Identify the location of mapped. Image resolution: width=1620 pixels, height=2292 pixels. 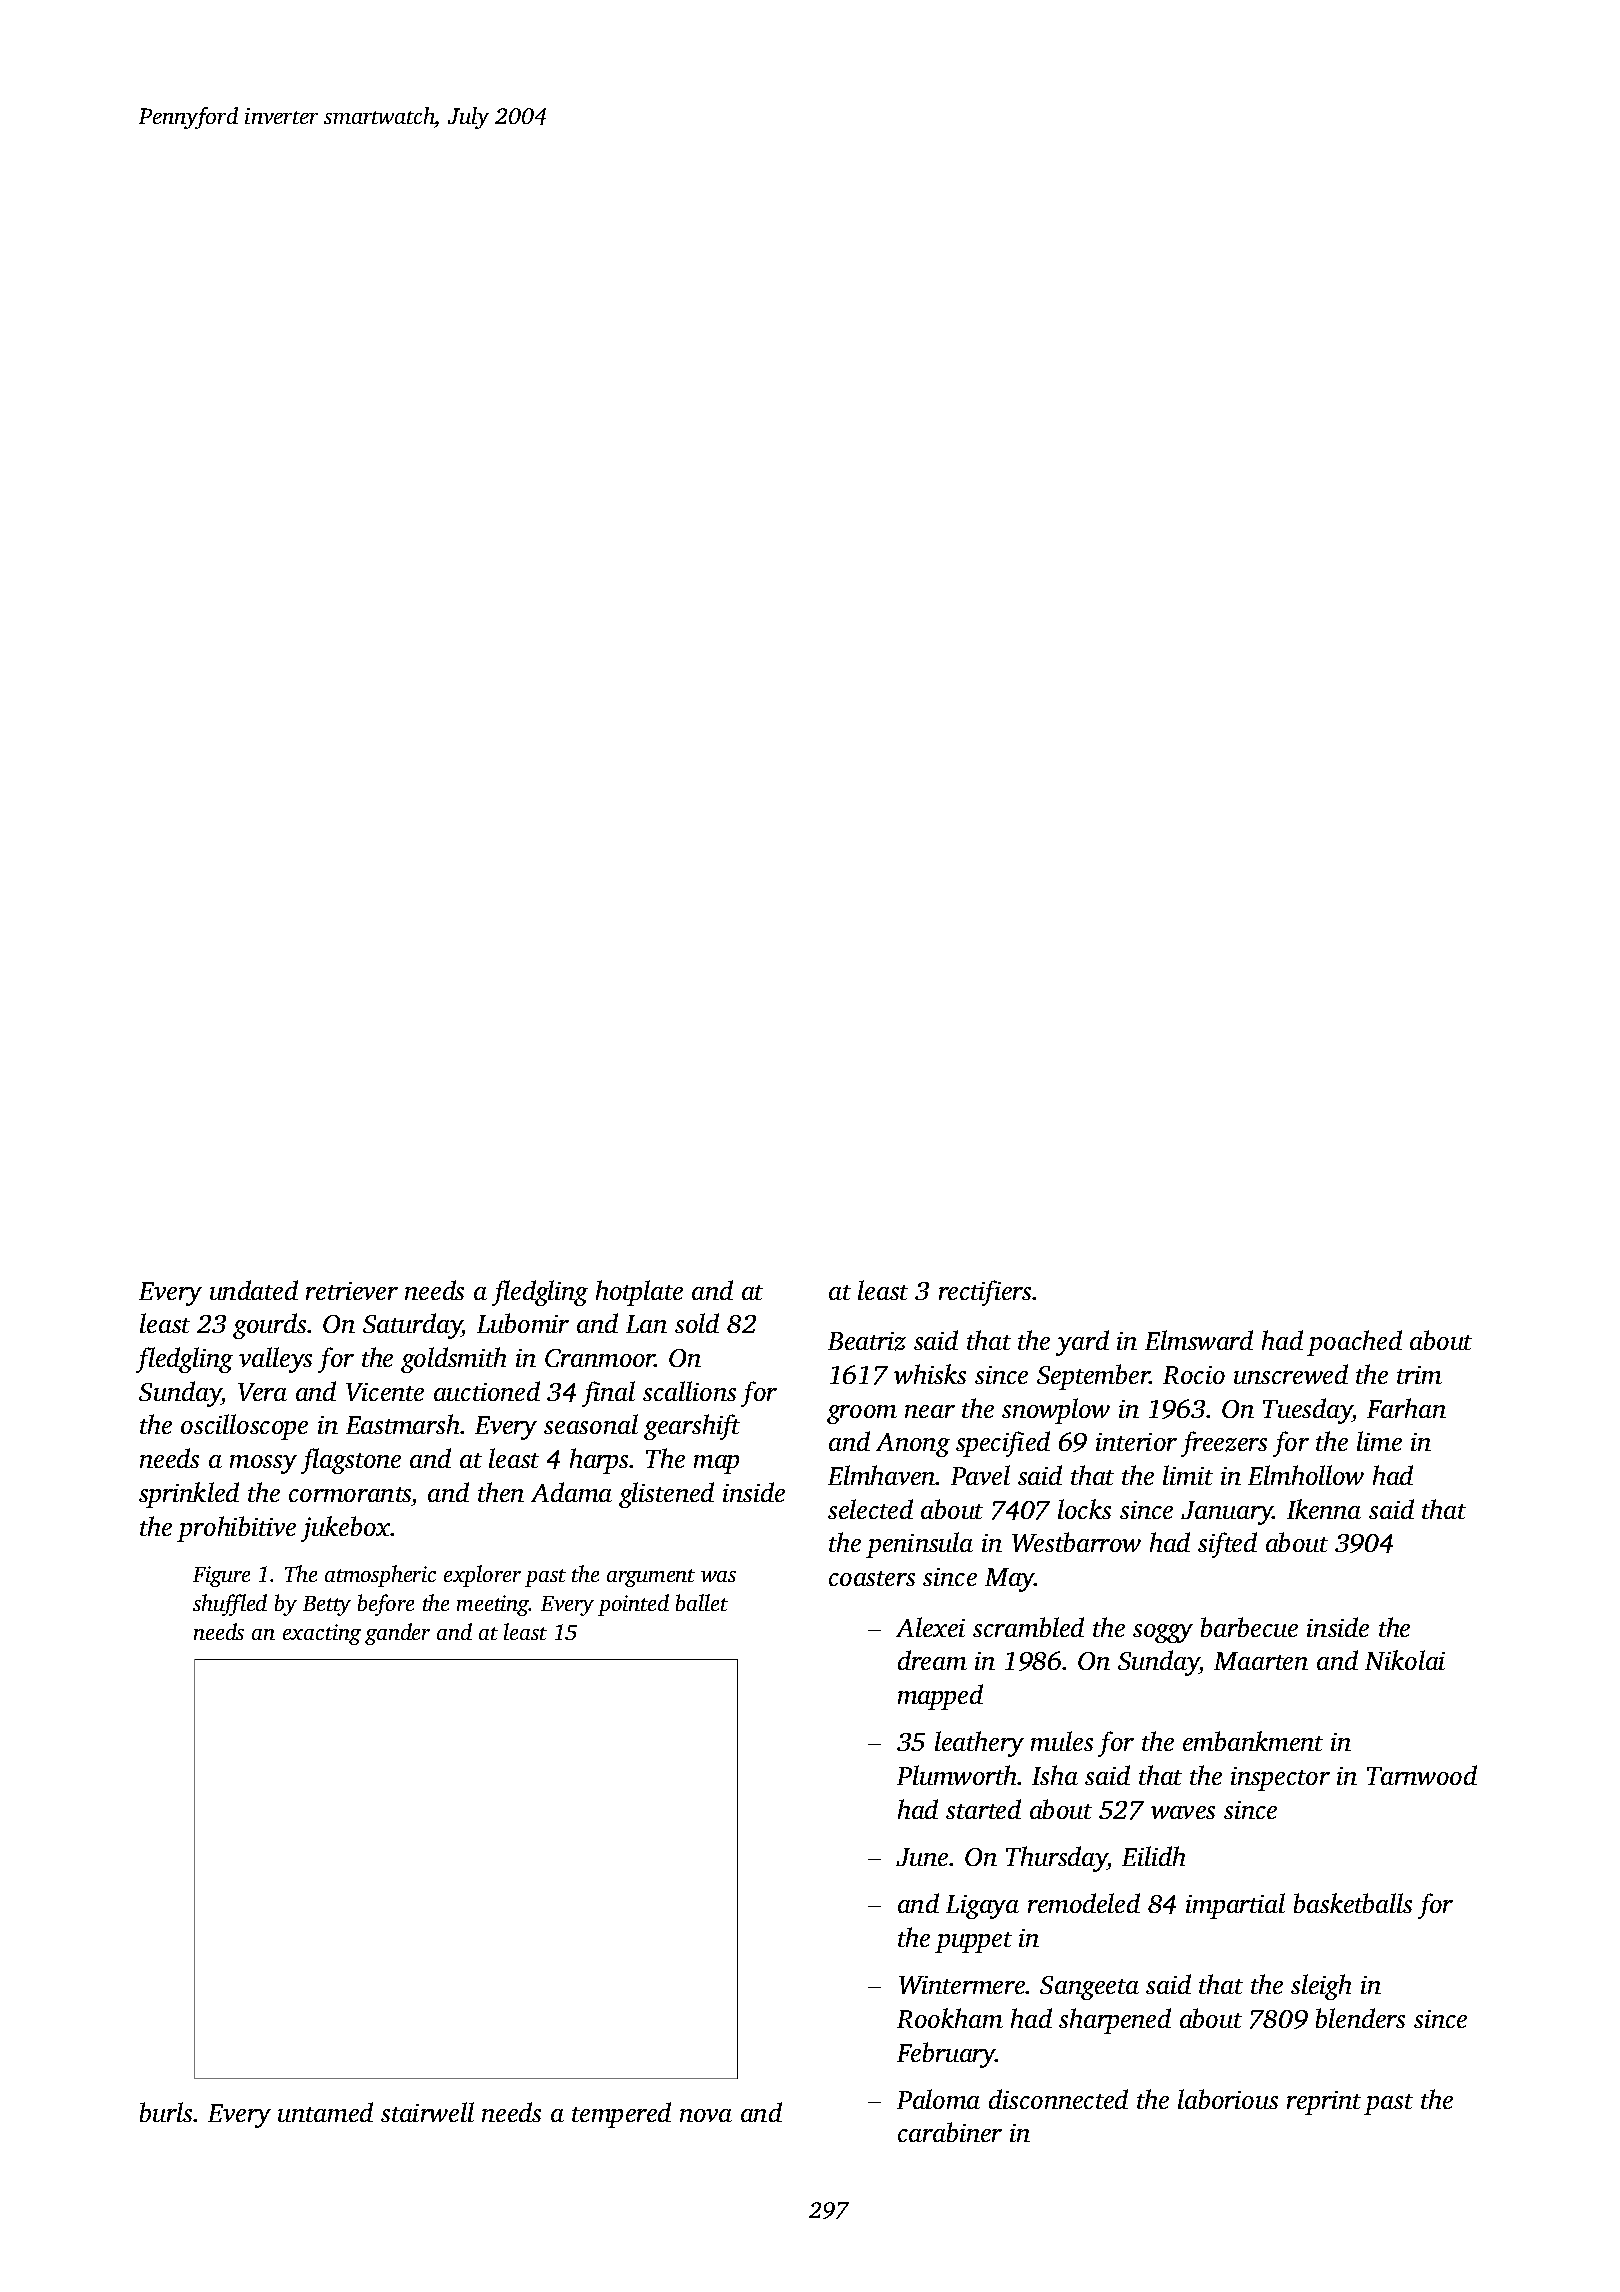
(940, 1697).
